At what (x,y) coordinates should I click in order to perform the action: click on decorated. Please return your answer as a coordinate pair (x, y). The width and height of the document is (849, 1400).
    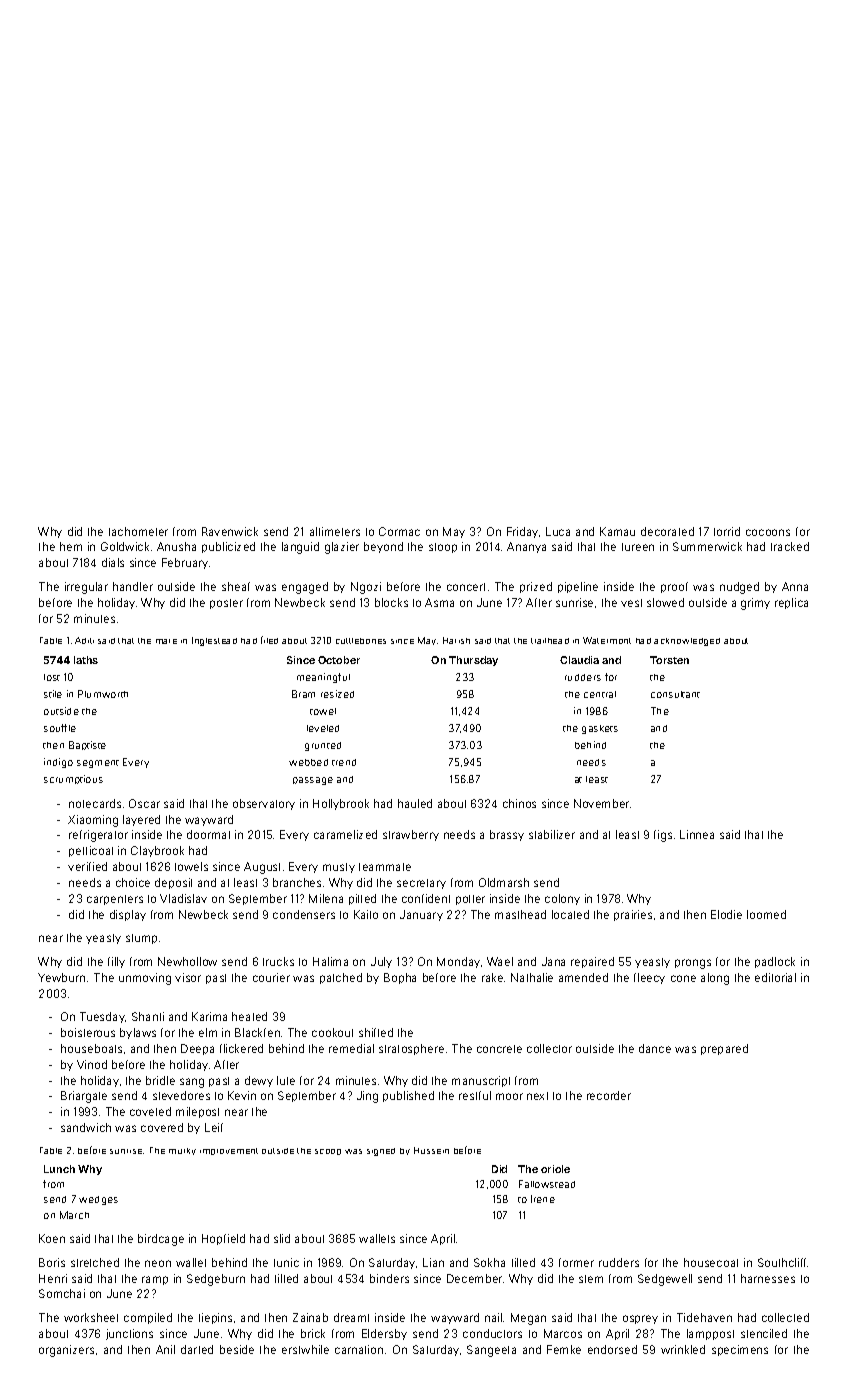
    Looking at the image, I should click on (667, 531).
